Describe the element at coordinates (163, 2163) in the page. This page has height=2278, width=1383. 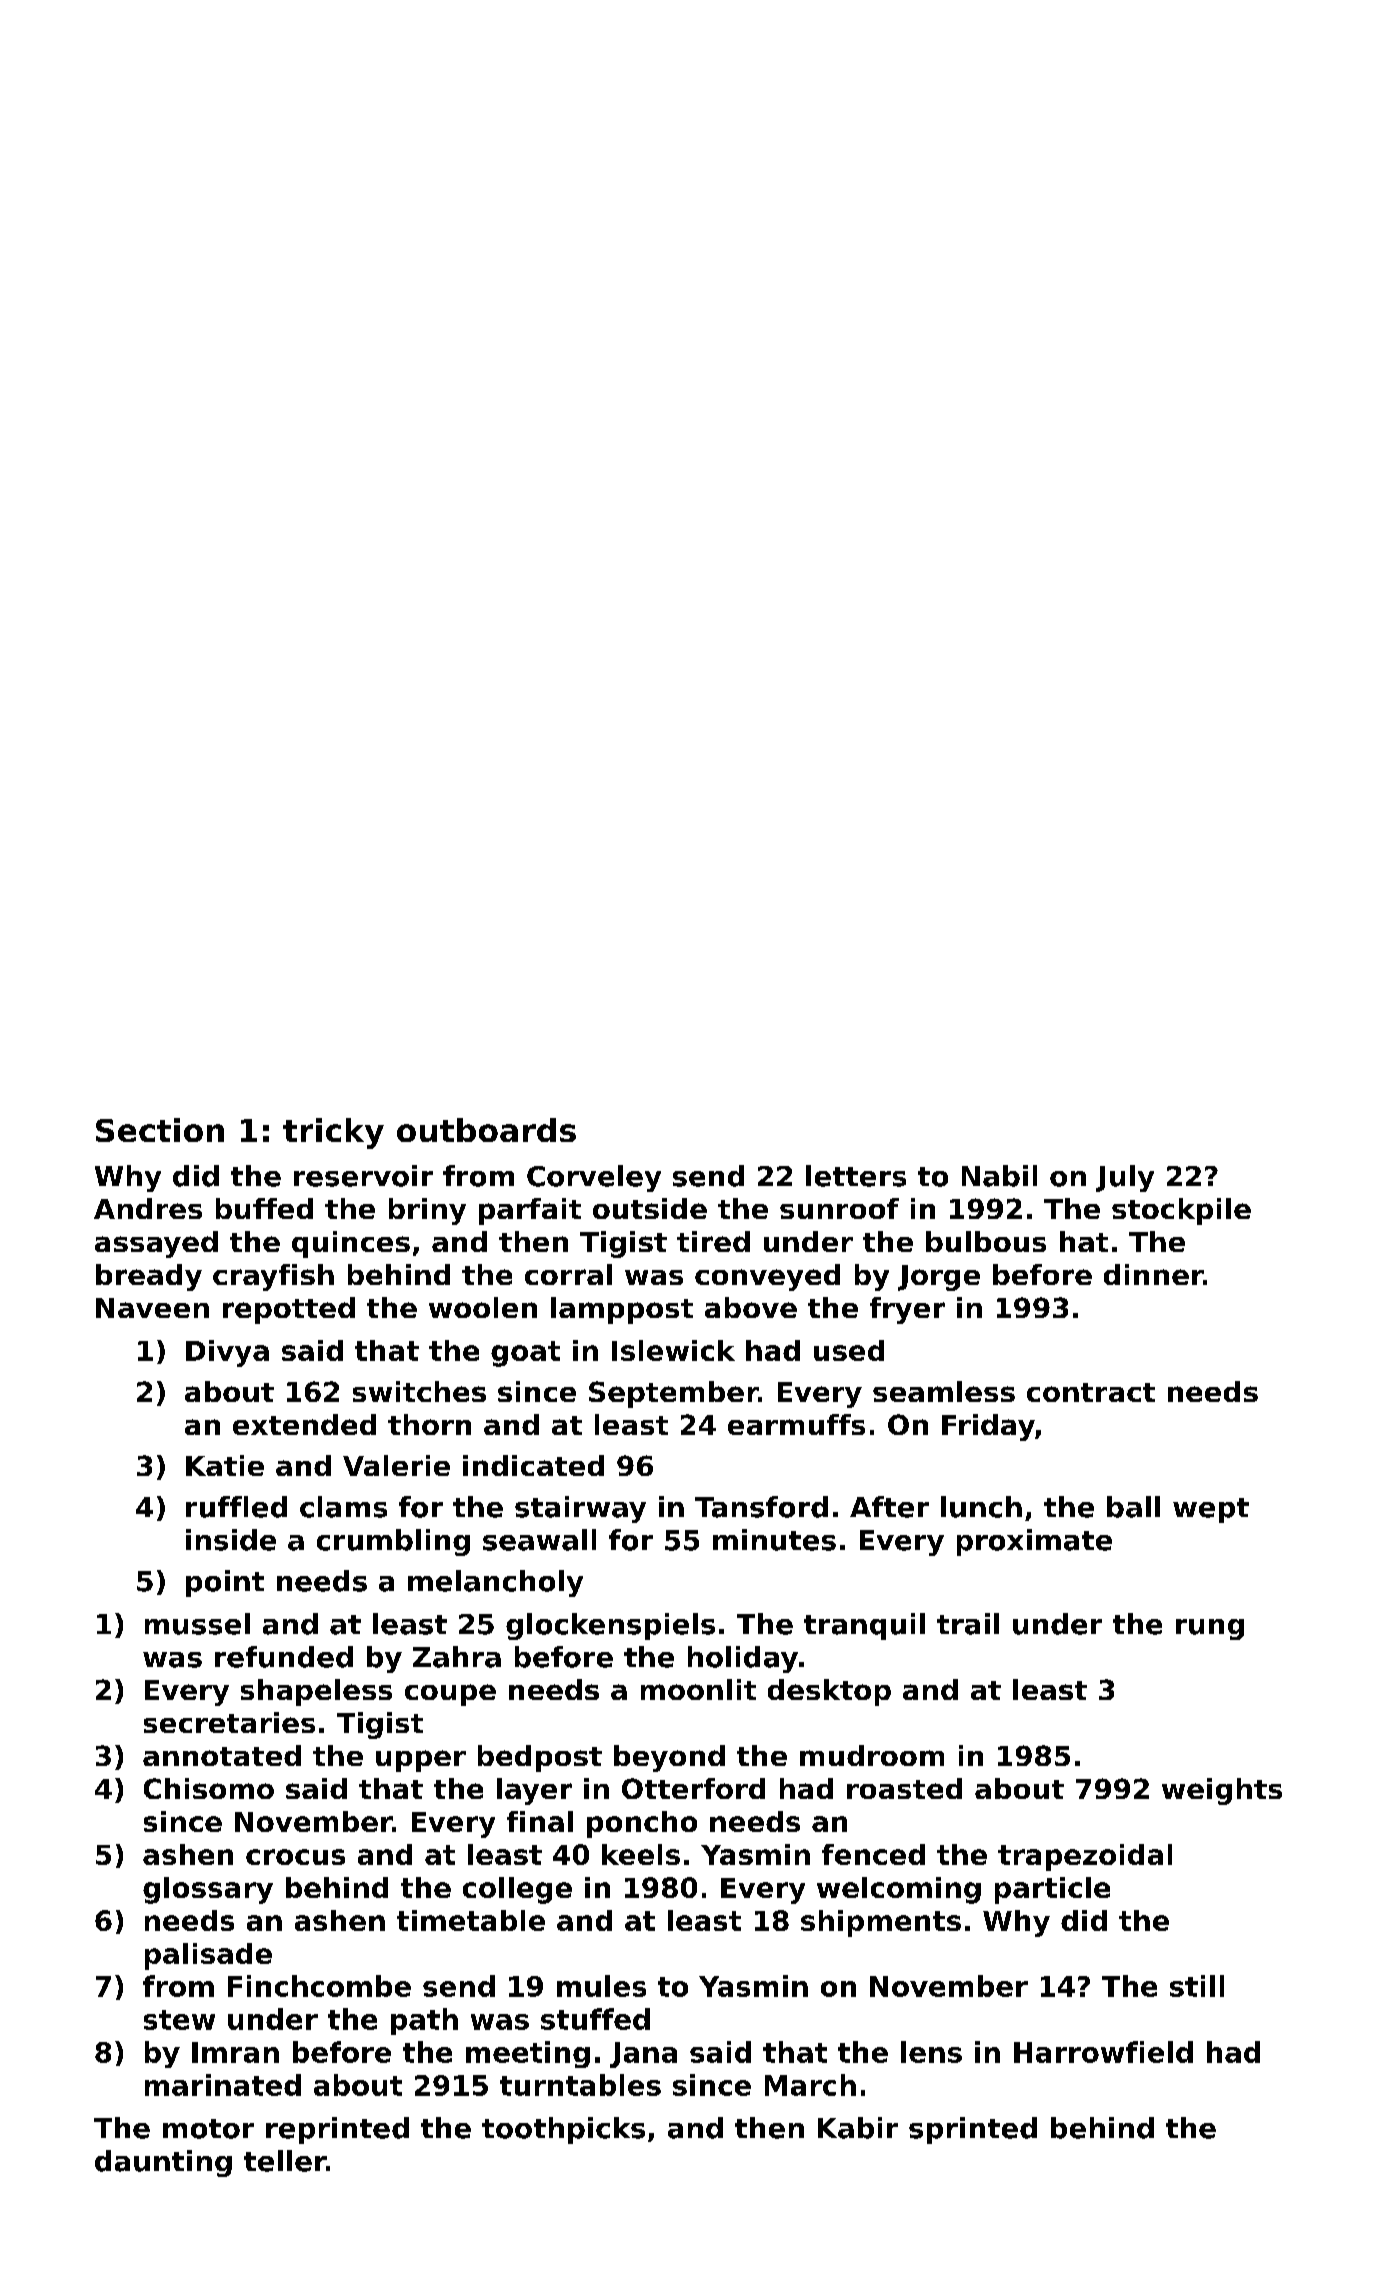
I see `daunting` at that location.
